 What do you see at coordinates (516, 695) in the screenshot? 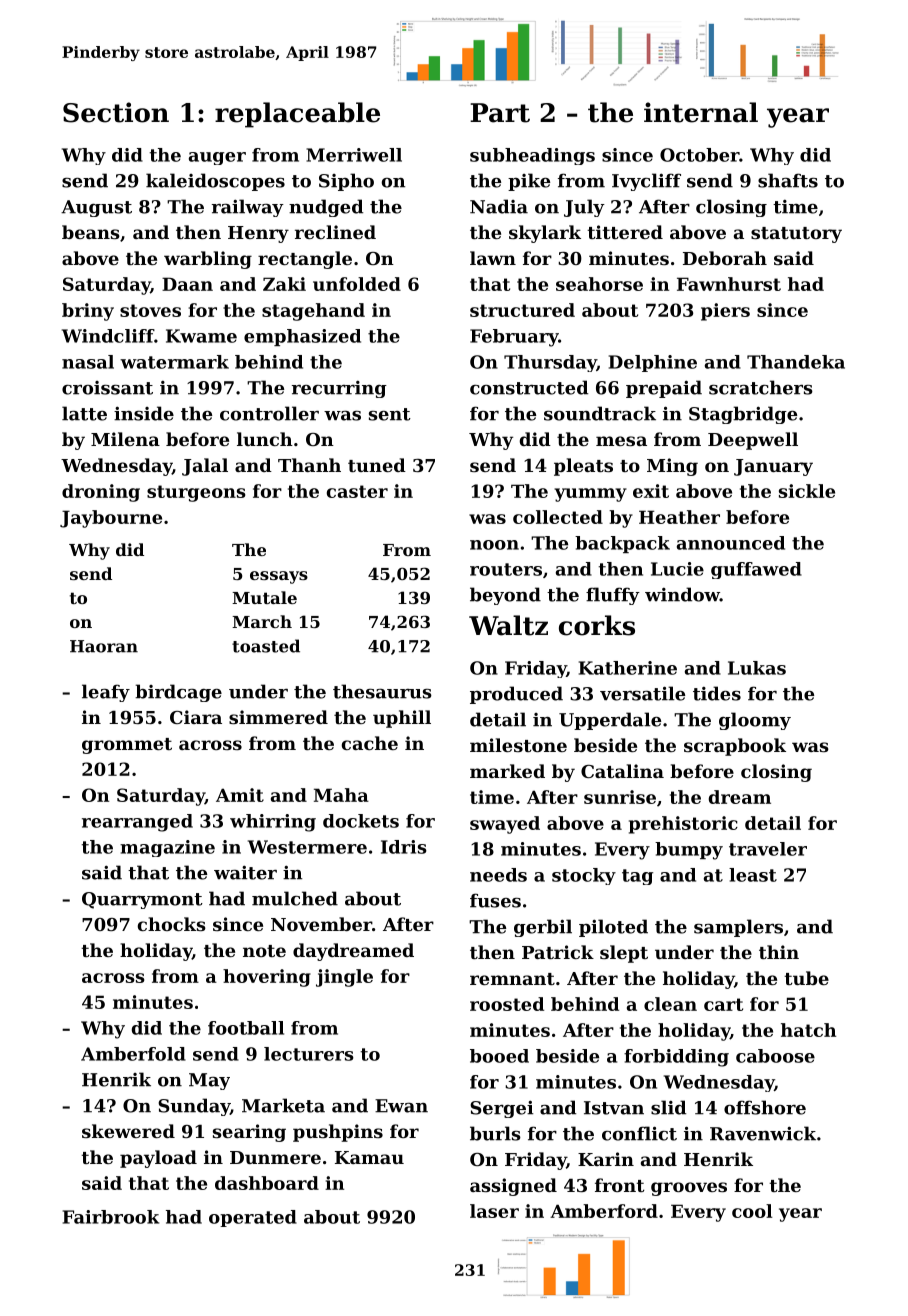
I see `produced` at bounding box center [516, 695].
